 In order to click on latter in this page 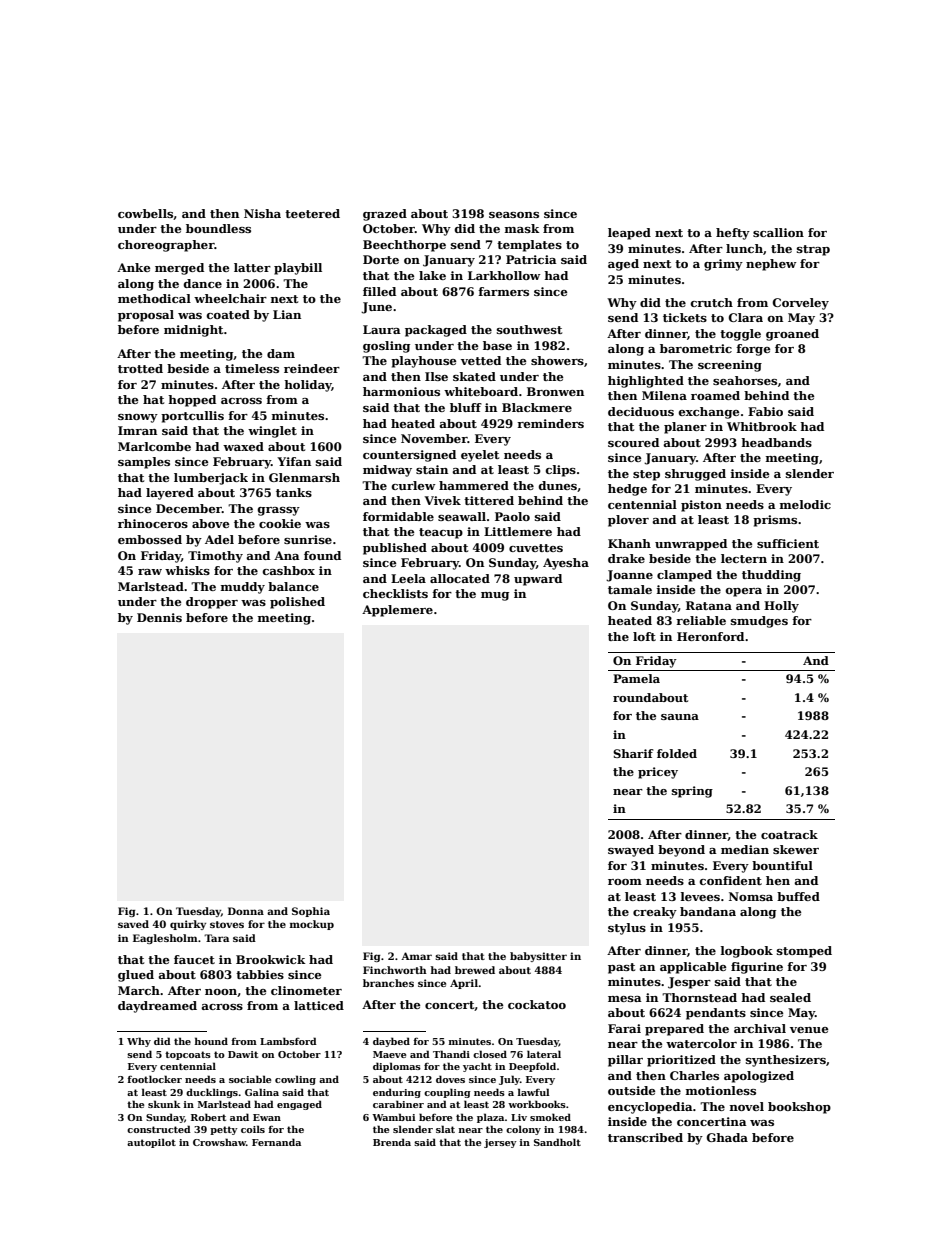, I will do `click(252, 267)`.
